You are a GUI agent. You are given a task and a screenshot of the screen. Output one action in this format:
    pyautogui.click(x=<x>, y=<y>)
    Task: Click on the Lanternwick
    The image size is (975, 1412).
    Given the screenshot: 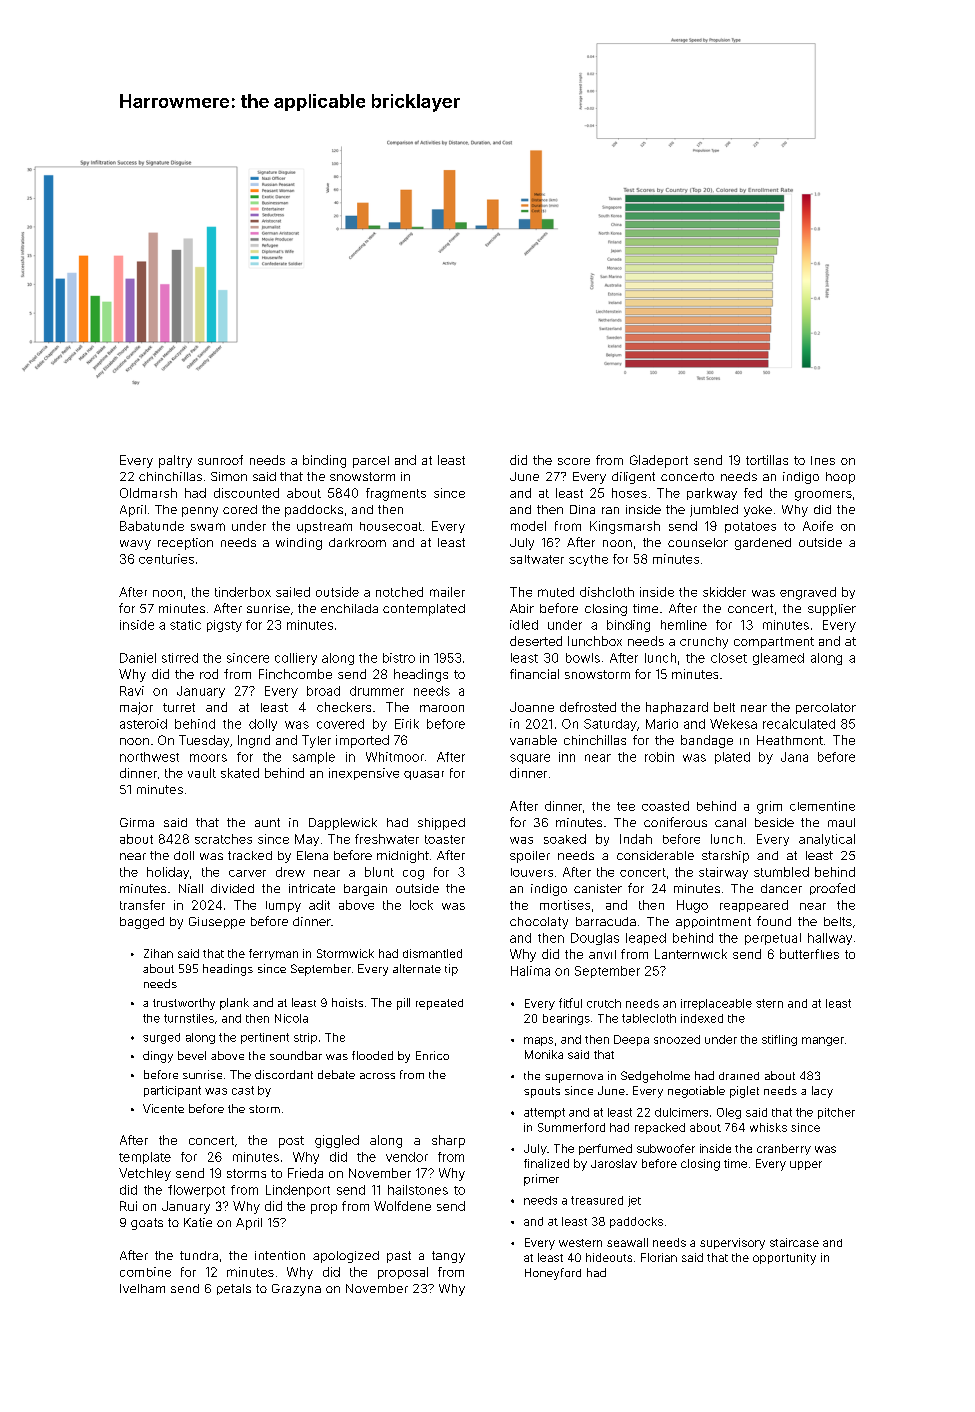 What is the action you would take?
    pyautogui.click(x=691, y=954)
